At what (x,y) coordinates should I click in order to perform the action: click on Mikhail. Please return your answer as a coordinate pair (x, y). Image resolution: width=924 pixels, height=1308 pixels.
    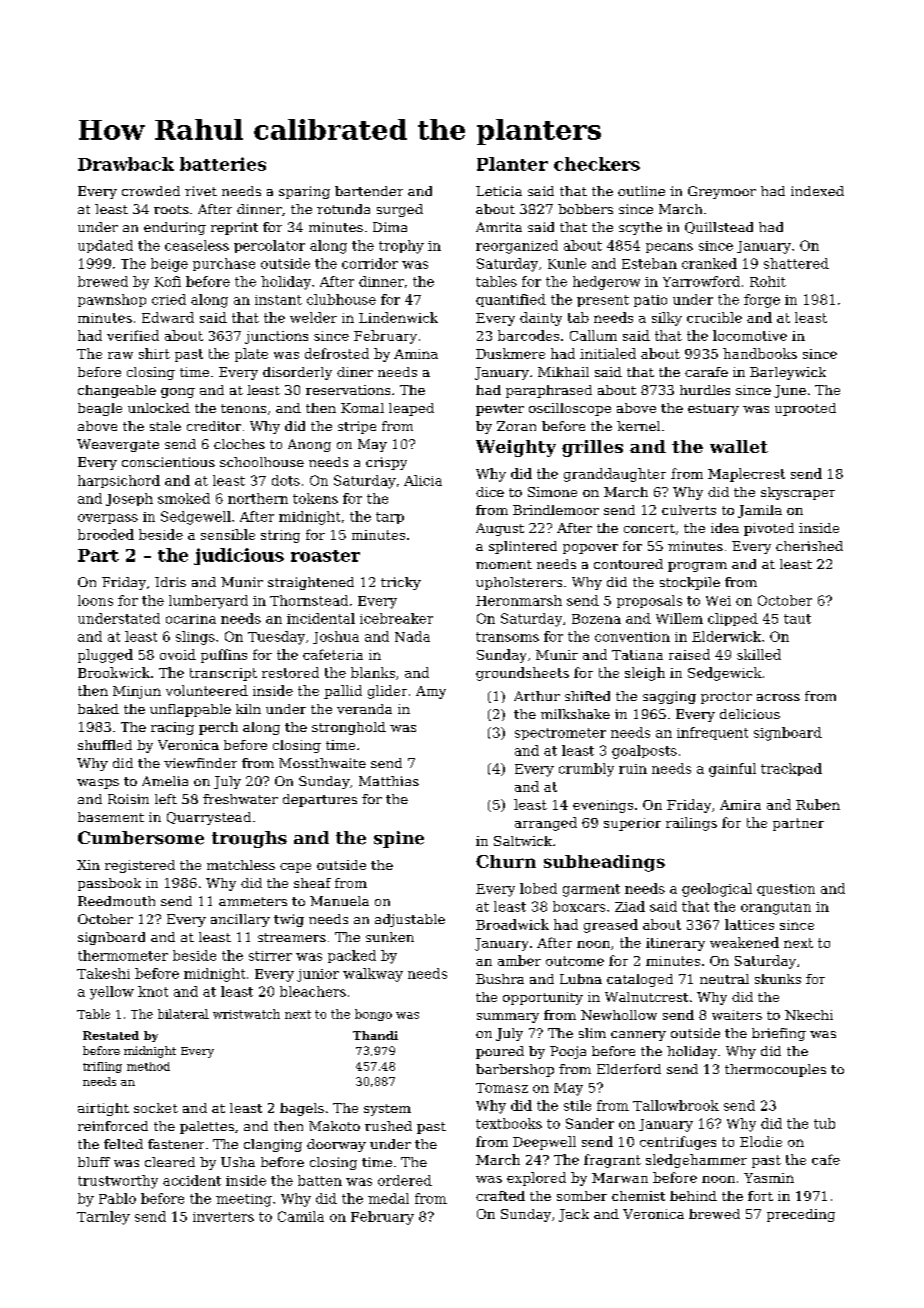
    Looking at the image, I should click on (563, 372).
